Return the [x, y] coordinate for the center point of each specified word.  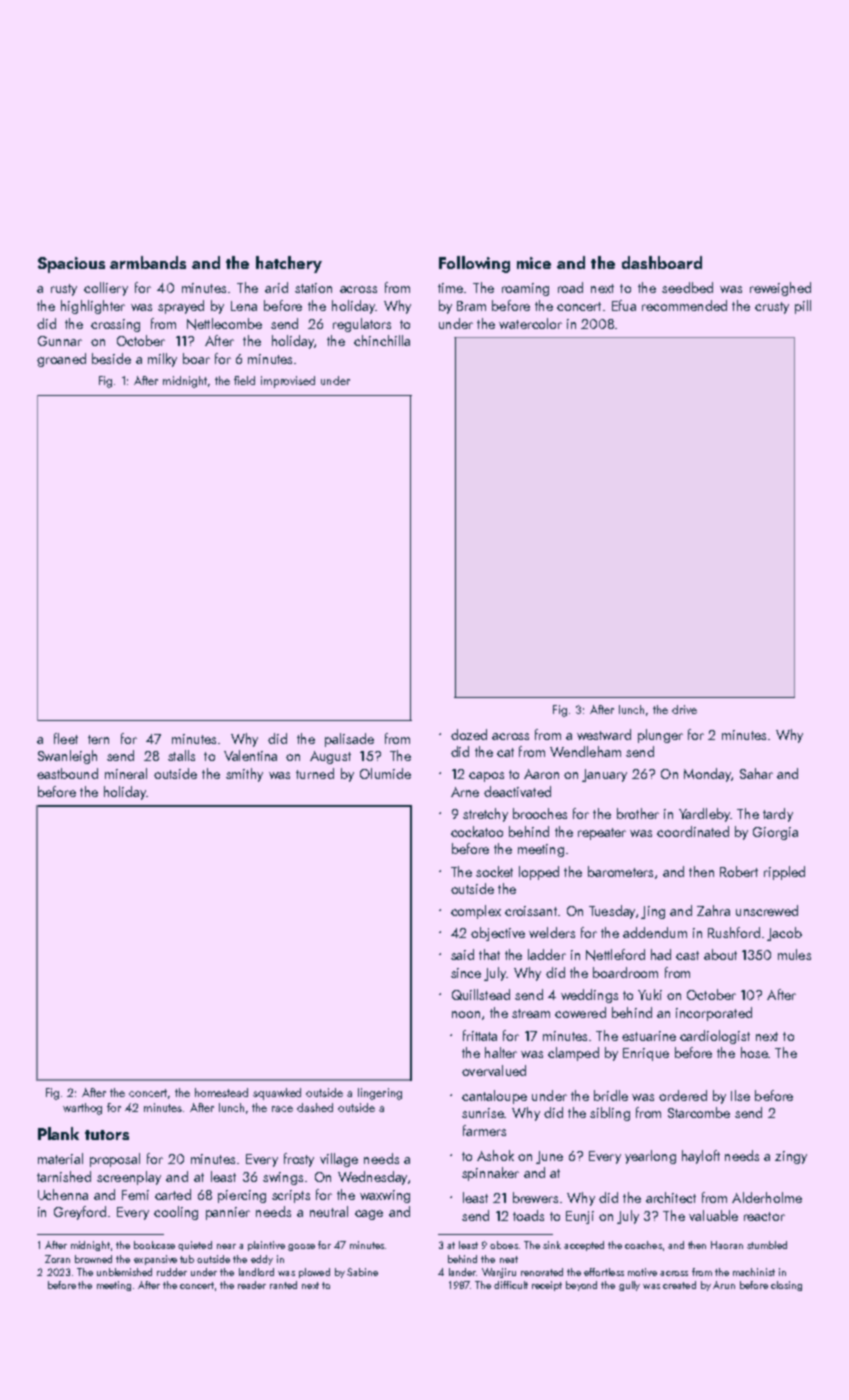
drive [684, 709]
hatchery [289, 264]
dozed [469, 734]
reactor [764, 1216]
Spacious [71, 265]
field [244, 380]
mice [534, 263]
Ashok [495, 1155]
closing [786, 1286]
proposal [115, 1160]
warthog [82, 1109]
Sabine [362, 1272]
